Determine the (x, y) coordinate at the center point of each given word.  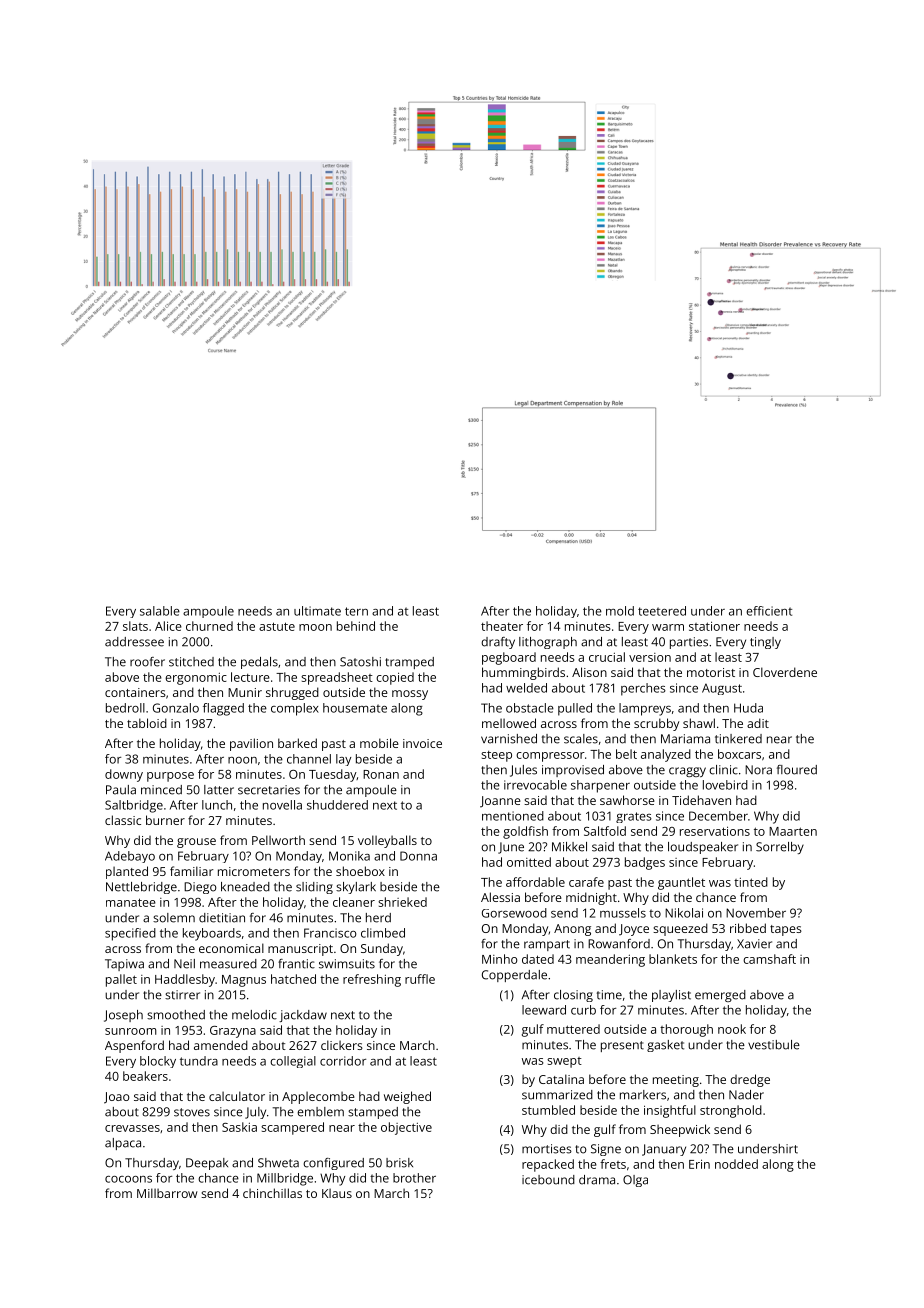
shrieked (402, 902)
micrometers (254, 871)
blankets (673, 959)
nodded (736, 1164)
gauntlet (681, 883)
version (650, 657)
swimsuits (347, 964)
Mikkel (569, 847)
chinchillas (272, 1193)
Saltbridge (134, 806)
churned (209, 626)
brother (414, 1178)
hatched (293, 979)
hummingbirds (523, 673)
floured (797, 770)
